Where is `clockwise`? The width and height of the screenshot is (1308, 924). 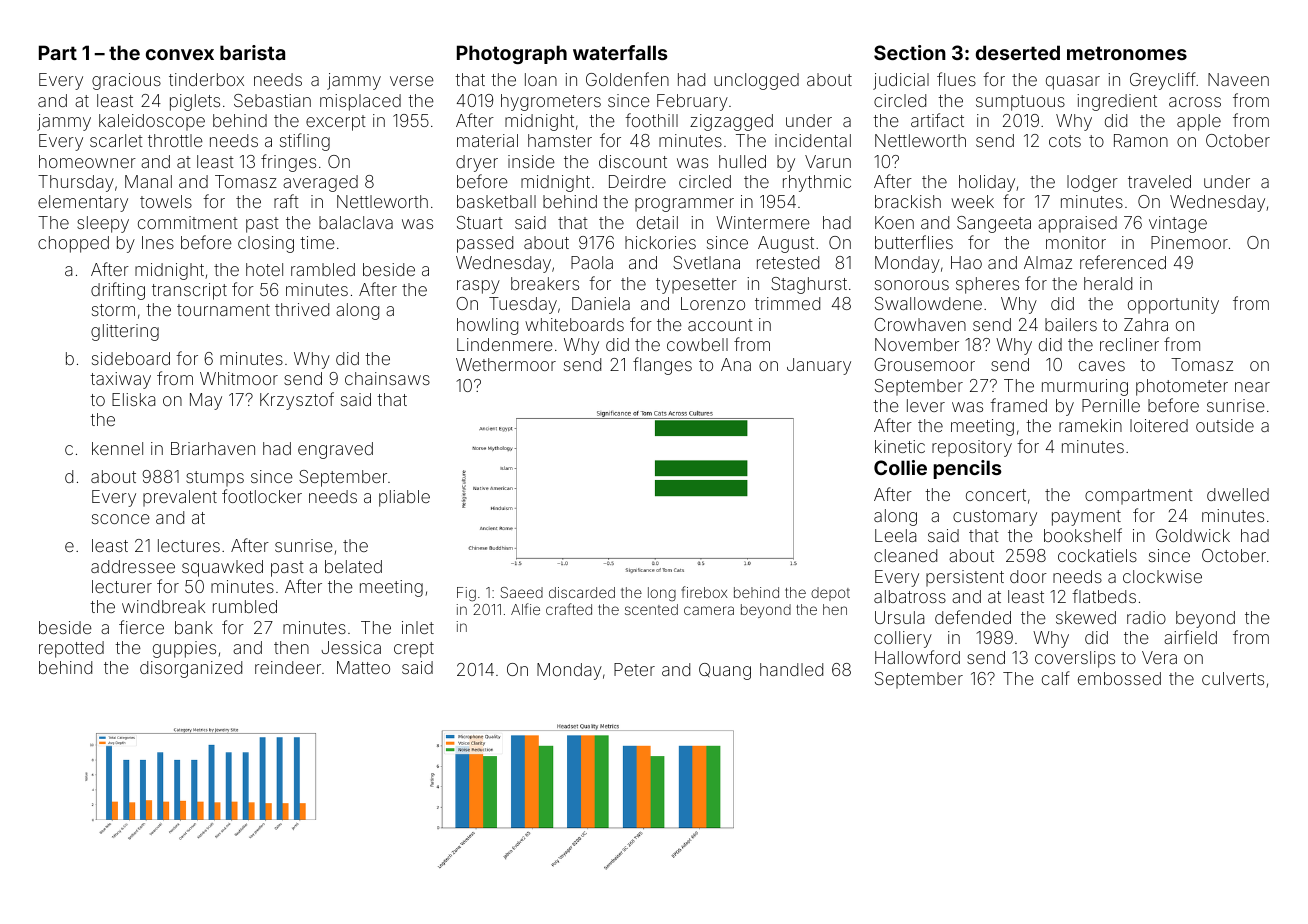 clockwise is located at coordinates (1162, 576).
